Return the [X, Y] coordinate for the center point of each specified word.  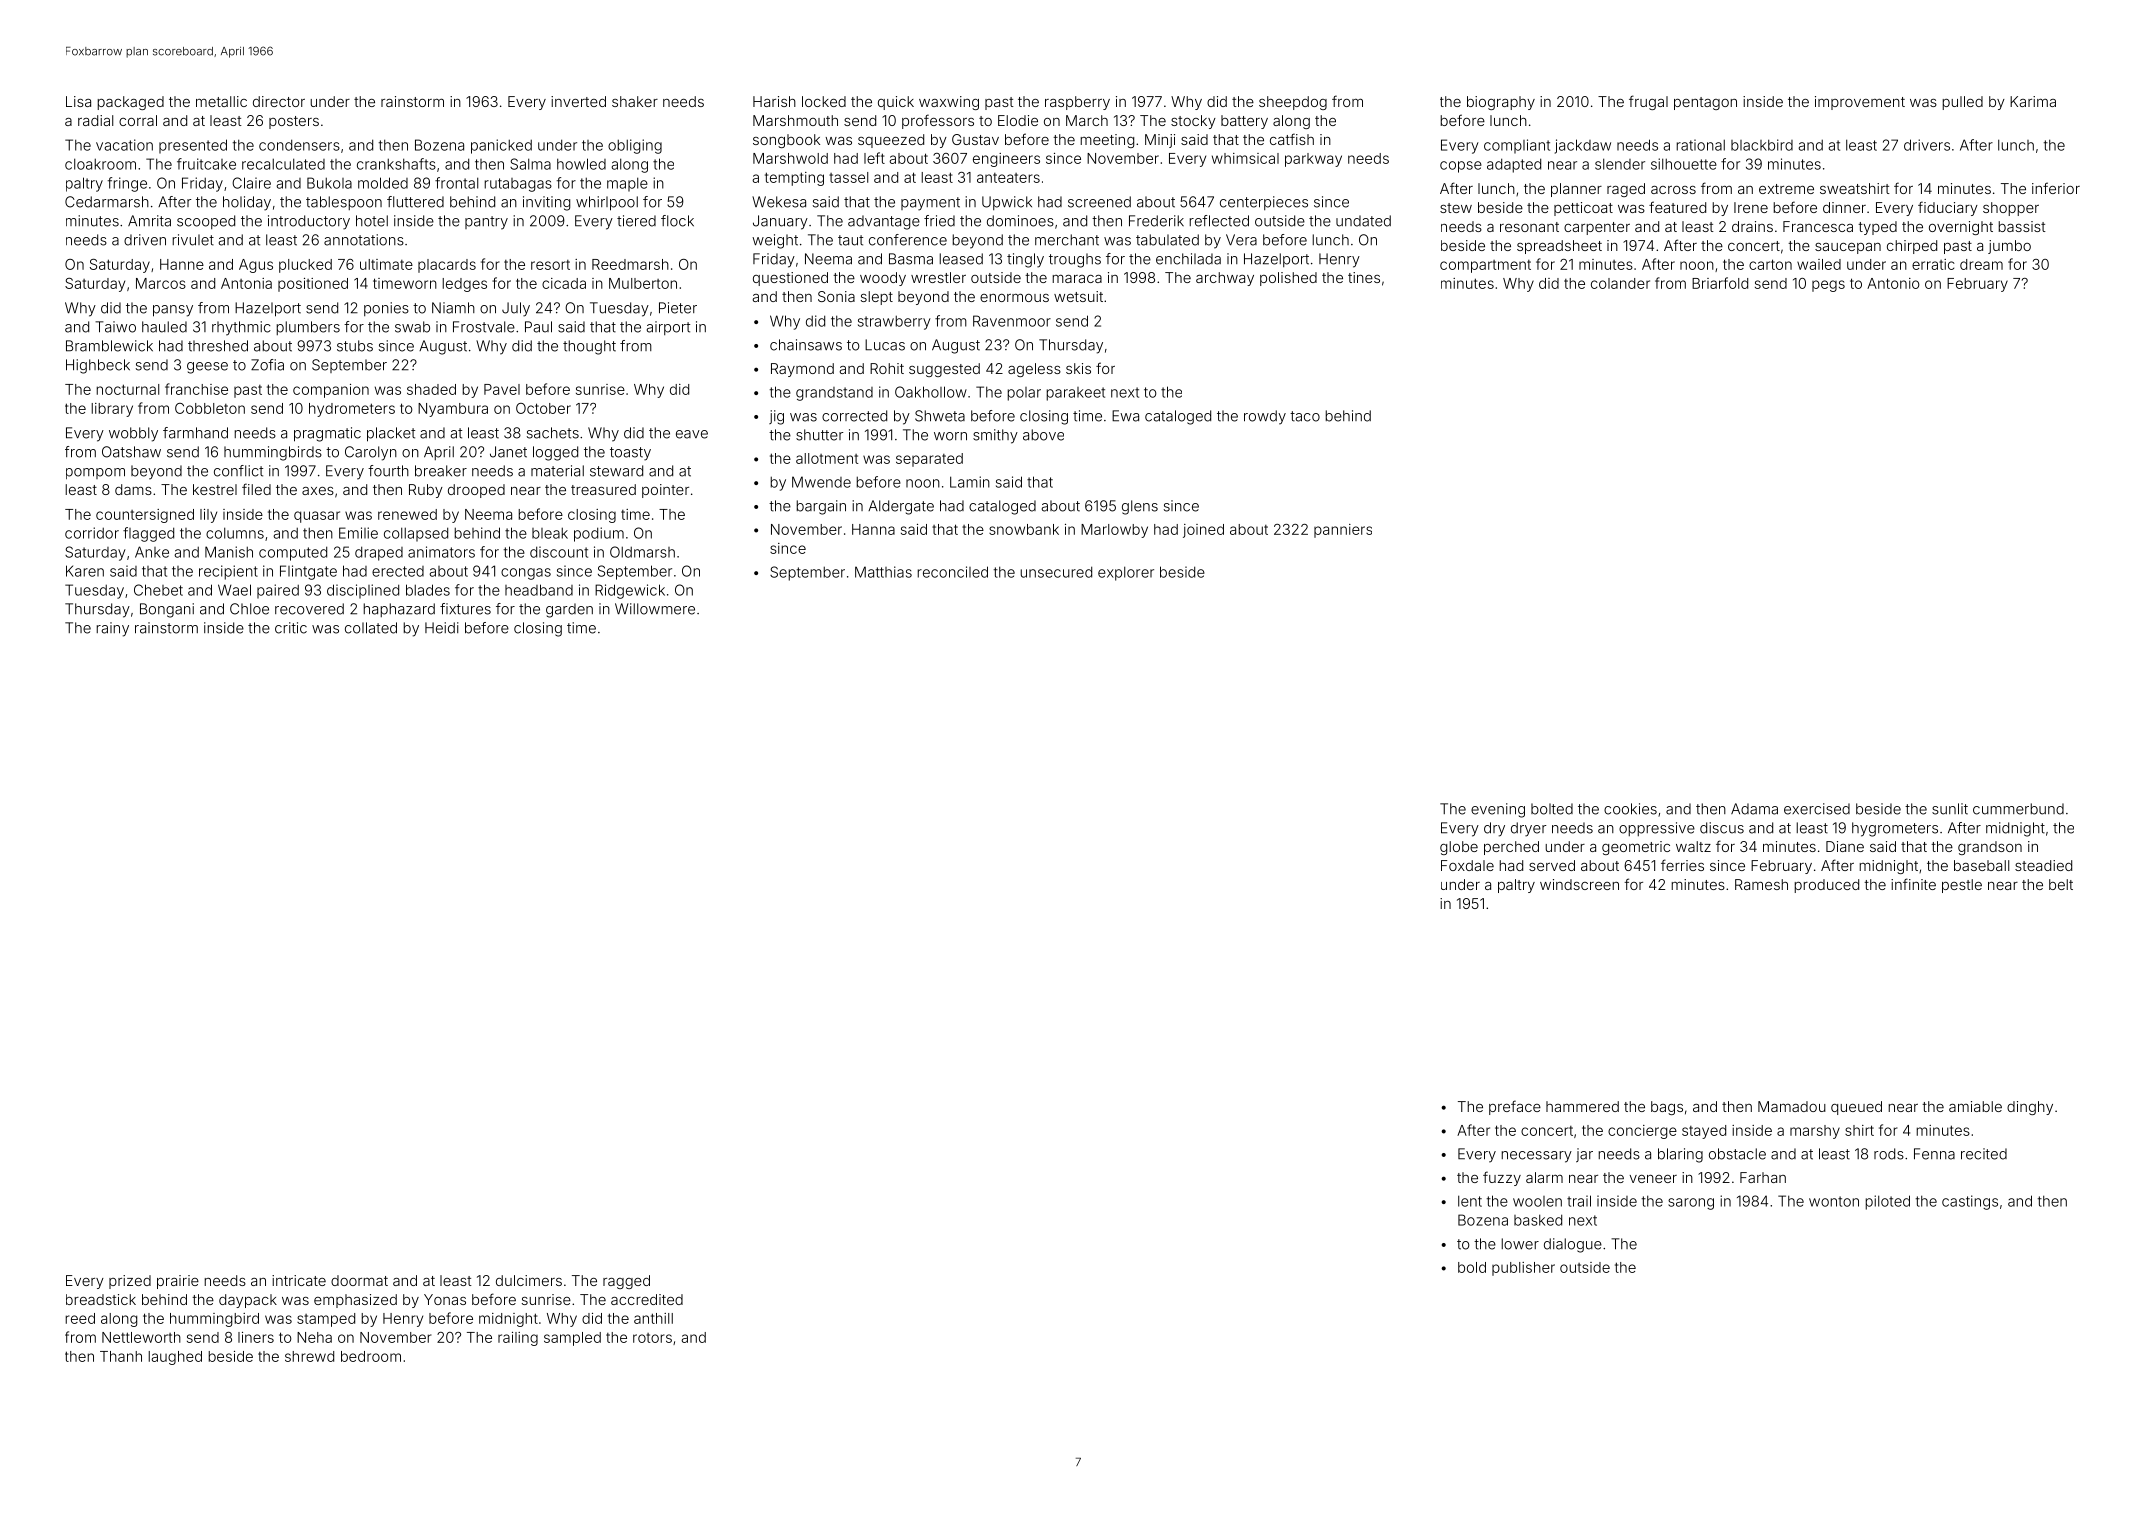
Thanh [121, 1356]
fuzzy [1502, 1178]
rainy [112, 629]
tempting [794, 179]
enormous [1014, 297]
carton [1770, 264]
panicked [501, 146]
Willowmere [655, 609]
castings [1970, 1202]
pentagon [1705, 103]
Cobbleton [210, 408]
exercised [1817, 809]
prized [130, 1282]
